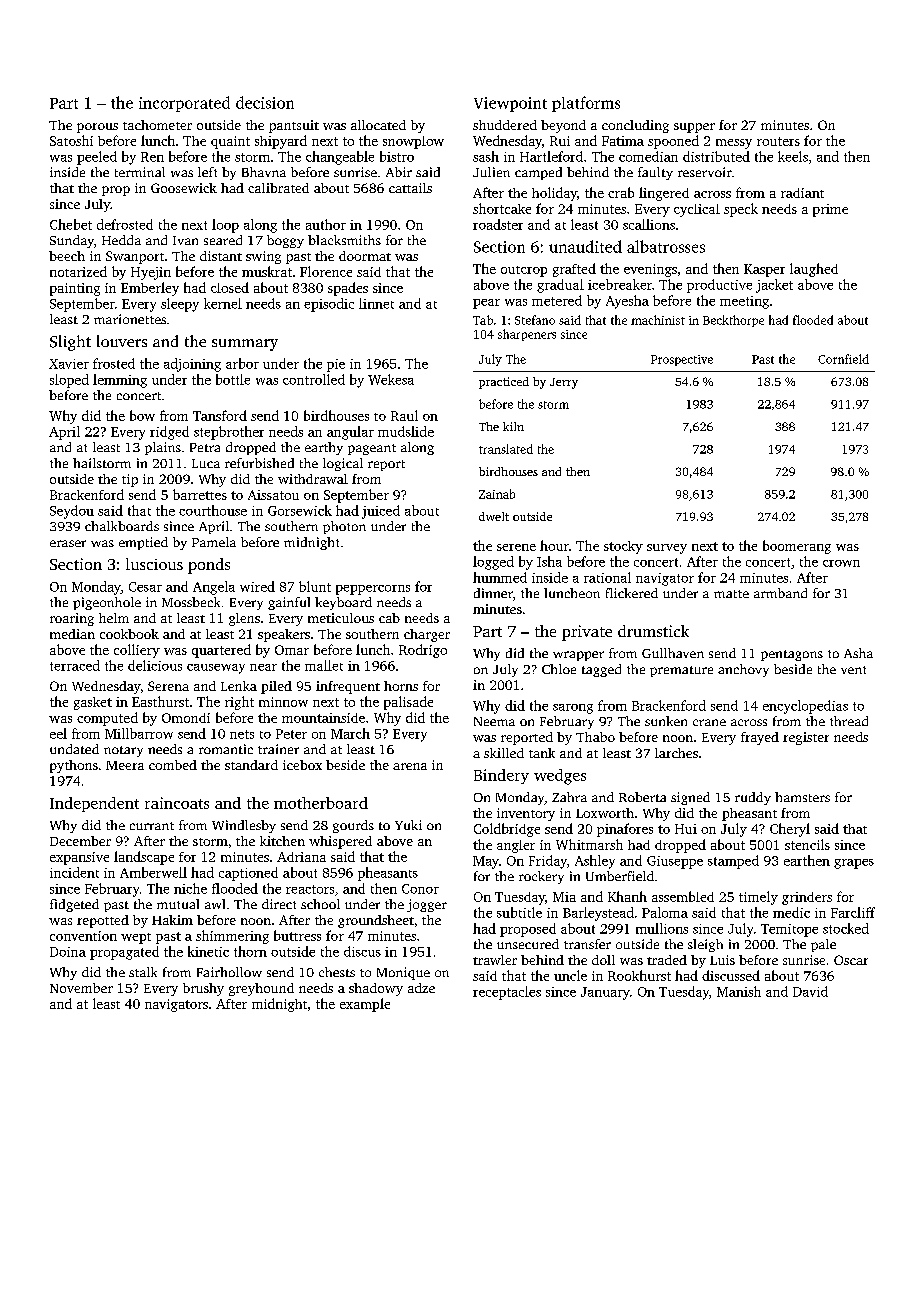  Describe the element at coordinates (797, 547) in the screenshot. I see `boomerang` at that location.
